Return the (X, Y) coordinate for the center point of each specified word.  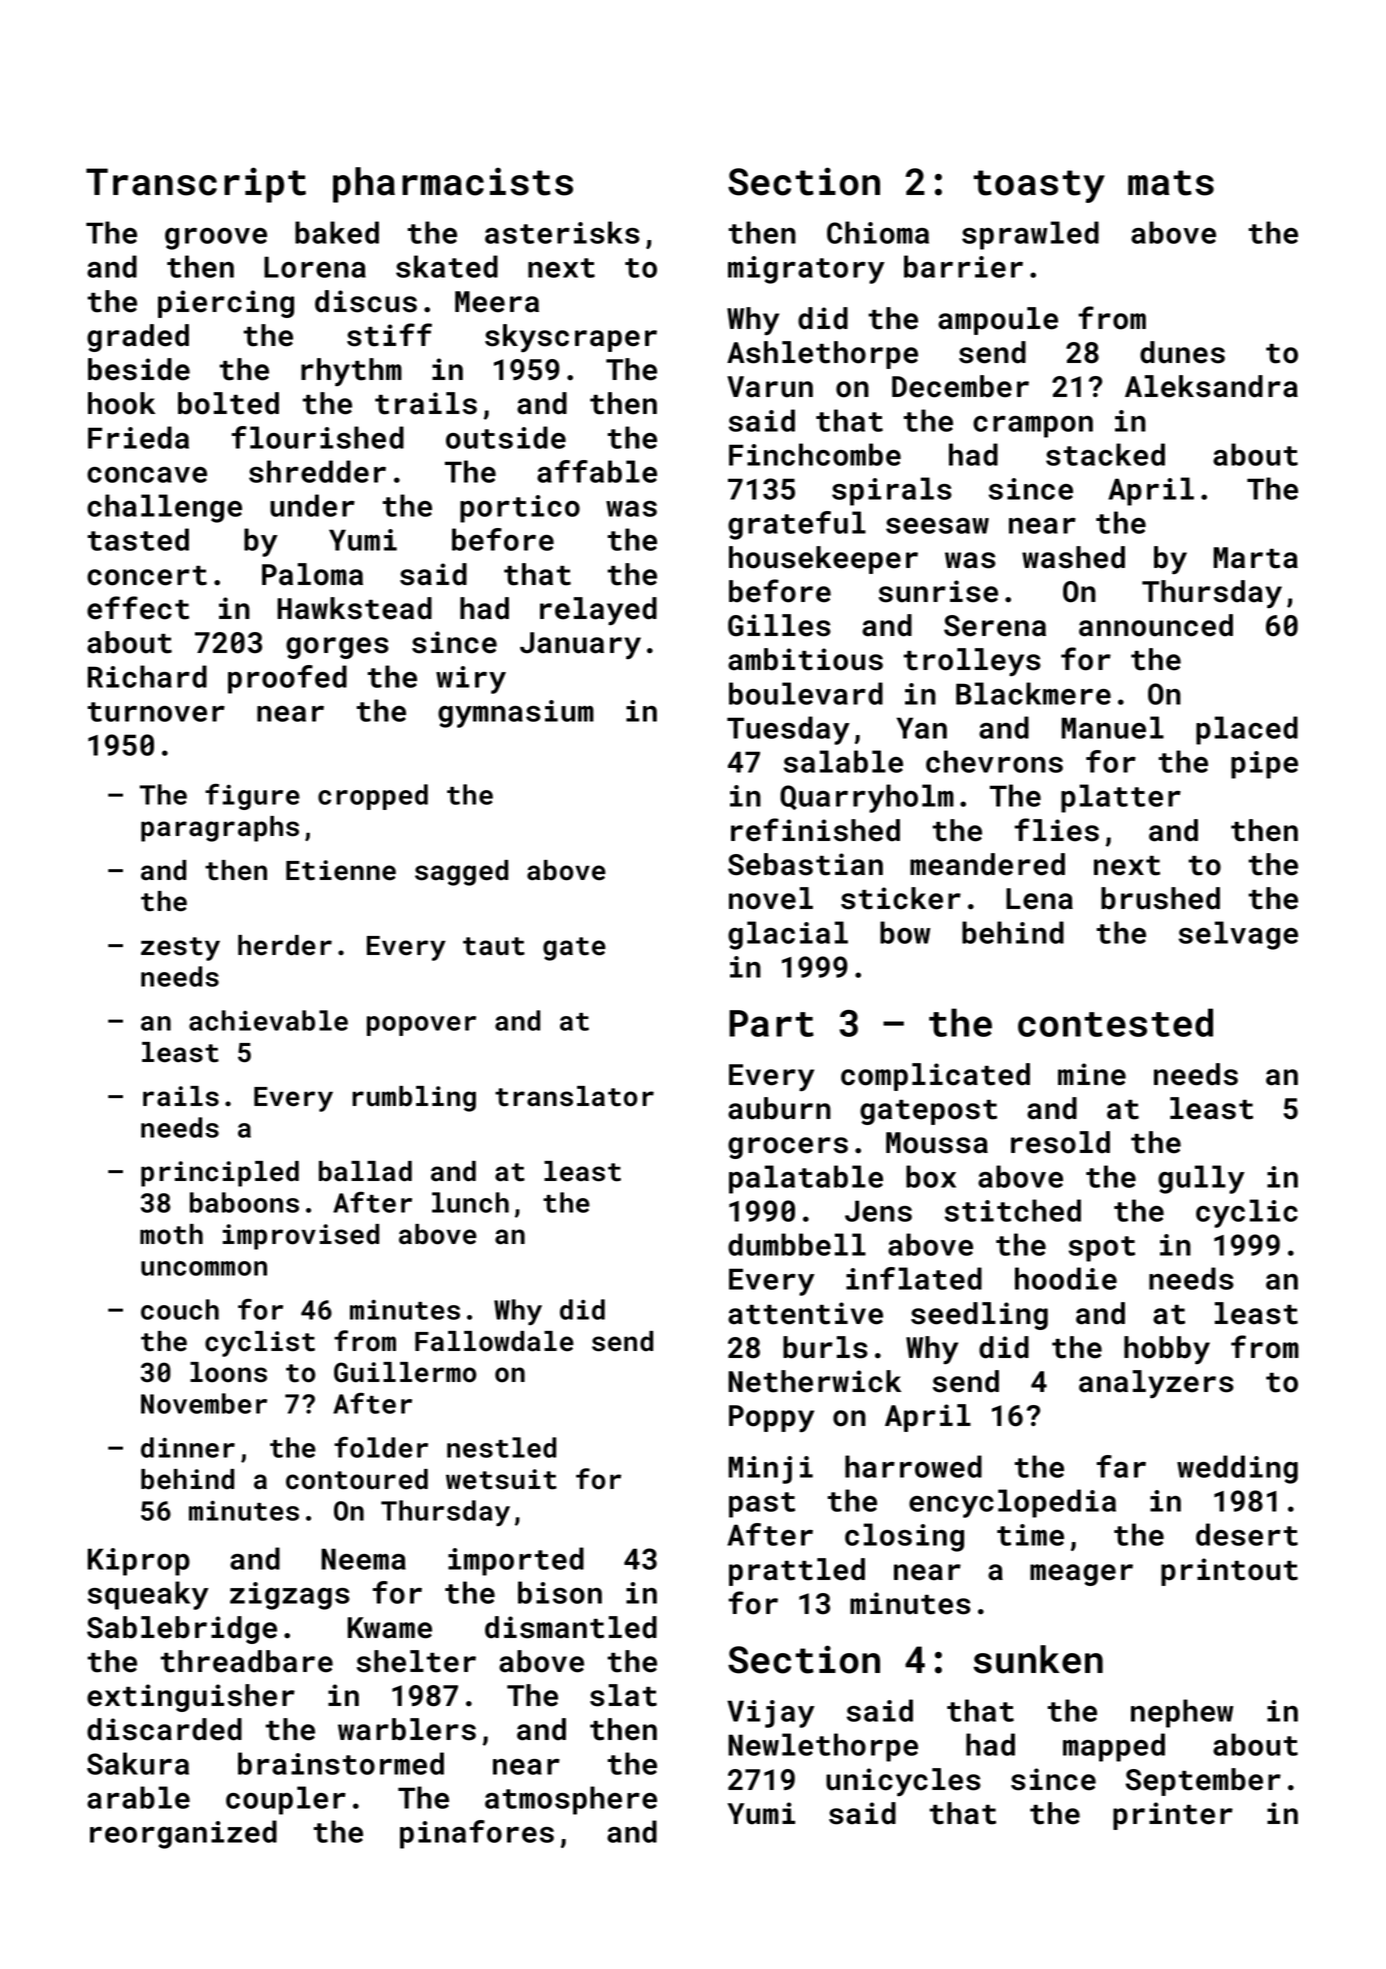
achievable (268, 1020)
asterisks (562, 232)
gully (1201, 1179)
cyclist (260, 1344)
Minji (771, 1470)
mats (1171, 183)
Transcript (196, 185)
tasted (138, 539)
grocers (788, 1148)
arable (138, 1797)
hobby (1167, 1350)
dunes (1182, 352)
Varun (770, 387)
